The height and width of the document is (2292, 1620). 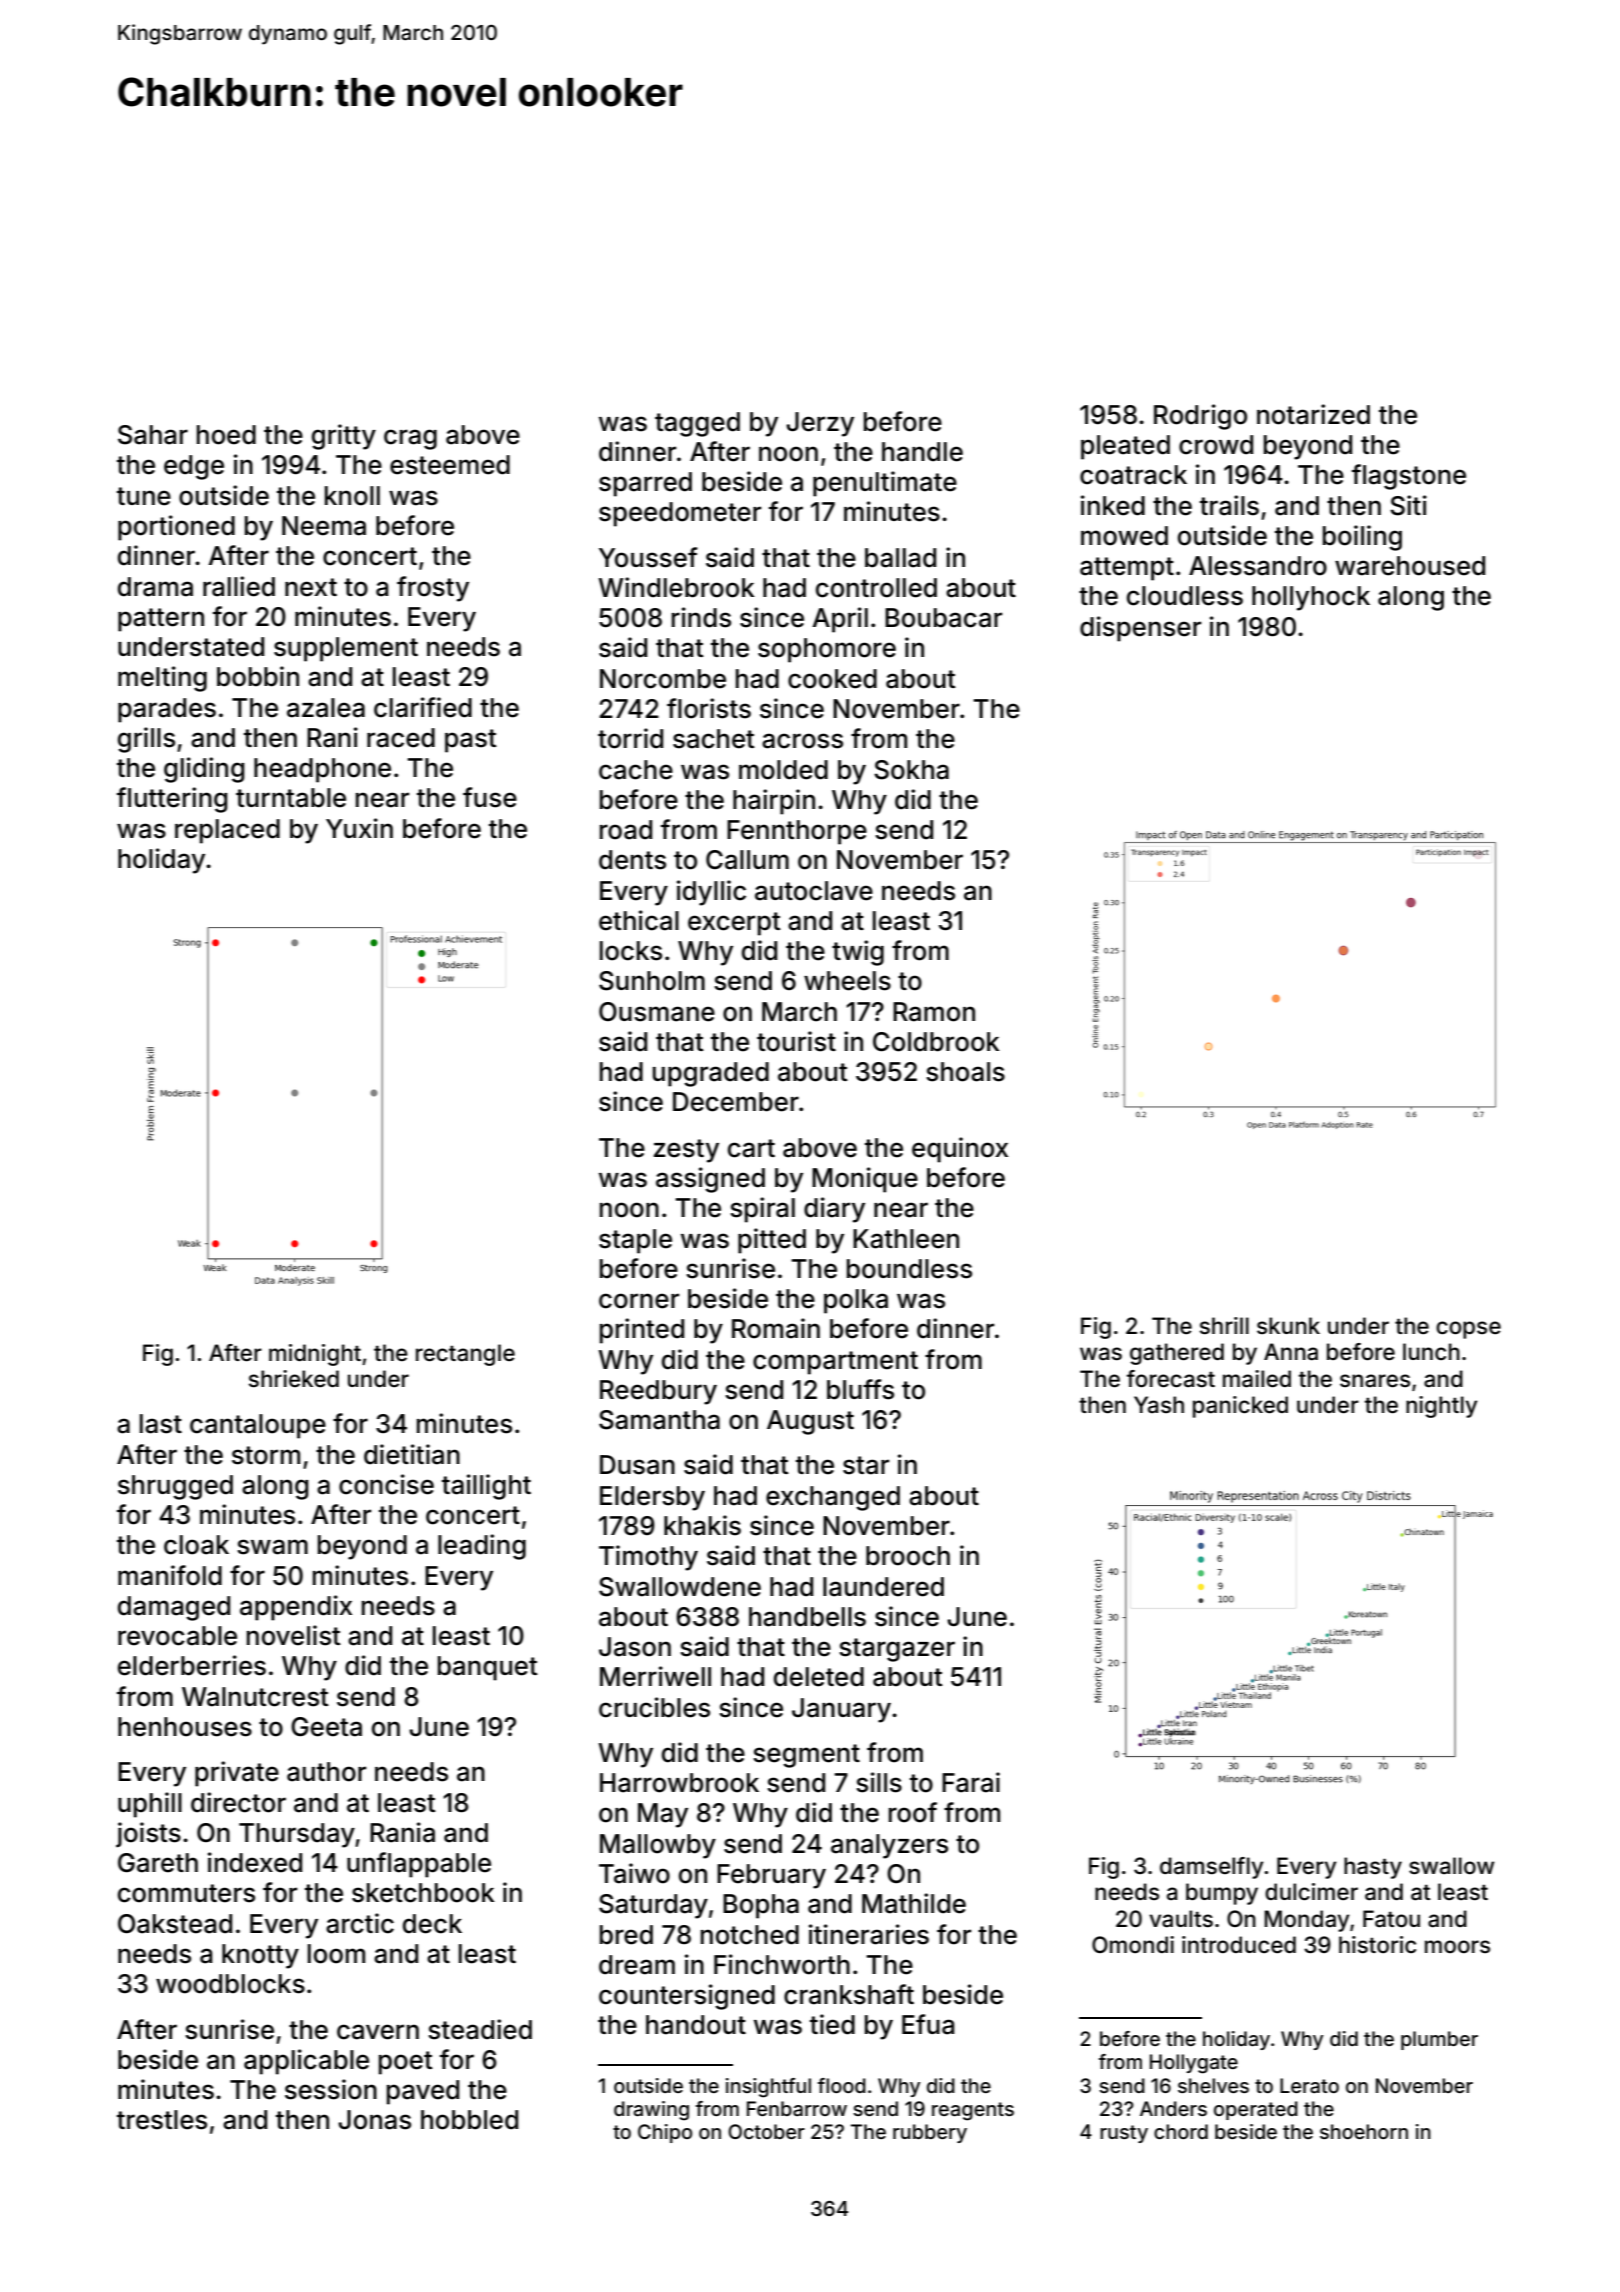 What do you see at coordinates (410, 439) in the document?
I see `crag` at bounding box center [410, 439].
